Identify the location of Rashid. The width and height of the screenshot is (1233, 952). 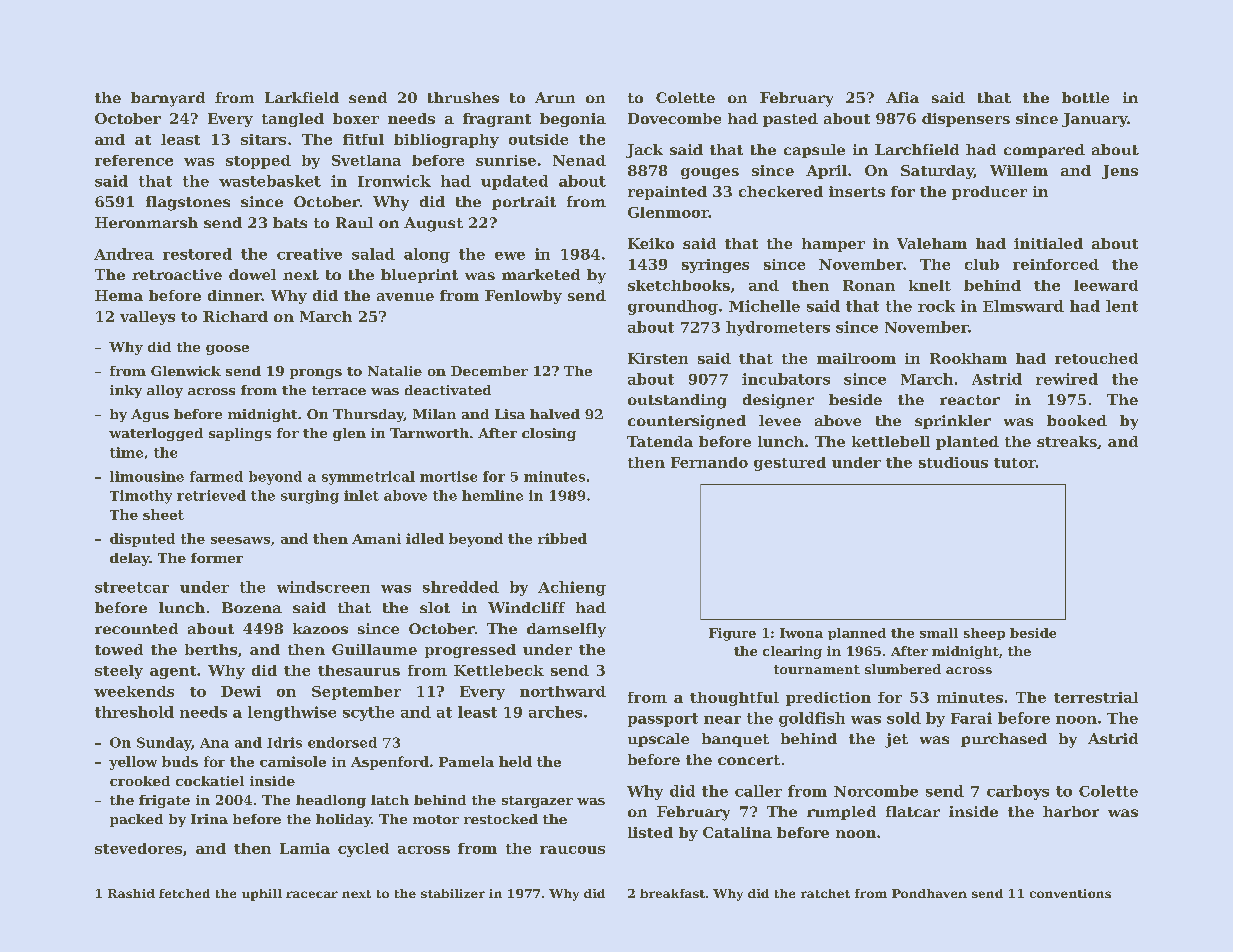
(131, 893).
